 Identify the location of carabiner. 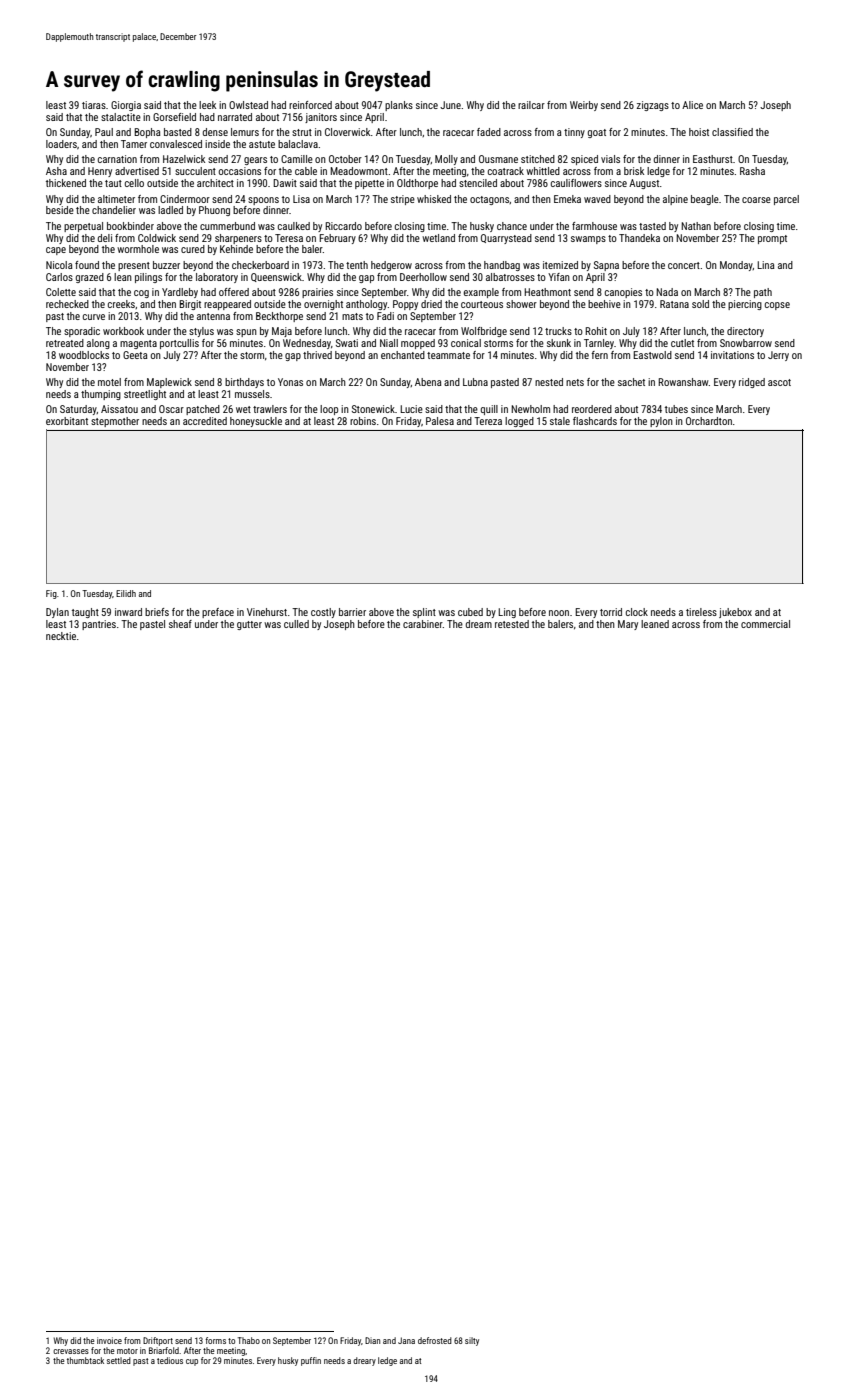
(423, 624).
